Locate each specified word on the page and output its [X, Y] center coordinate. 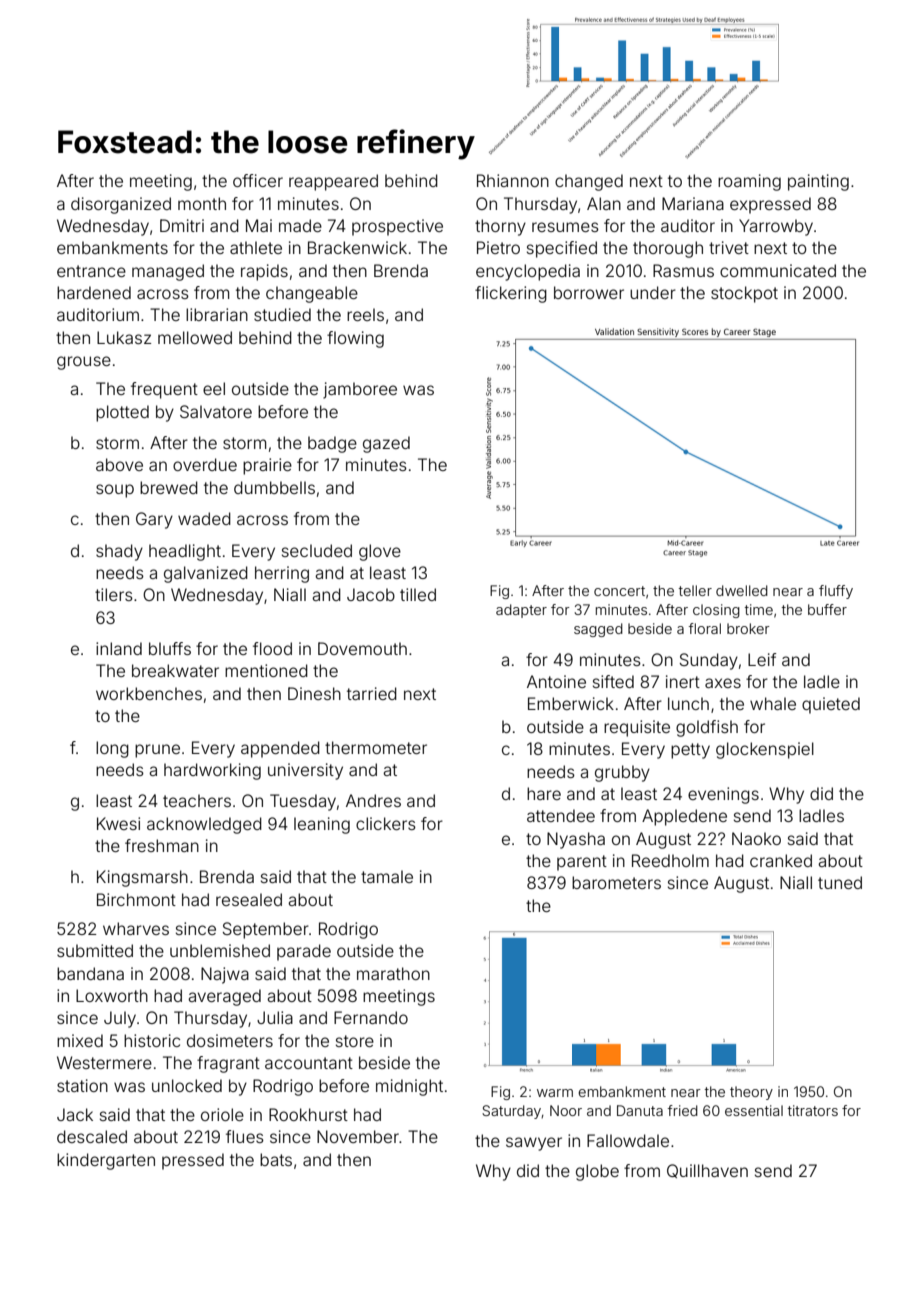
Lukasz [124, 337]
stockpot [744, 294]
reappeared [333, 182]
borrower [589, 292]
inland [119, 648]
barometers [616, 882]
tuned [840, 882]
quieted [831, 705]
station [82, 1085]
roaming [749, 182]
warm [555, 1093]
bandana [90, 973]
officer [258, 180]
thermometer [376, 747]
